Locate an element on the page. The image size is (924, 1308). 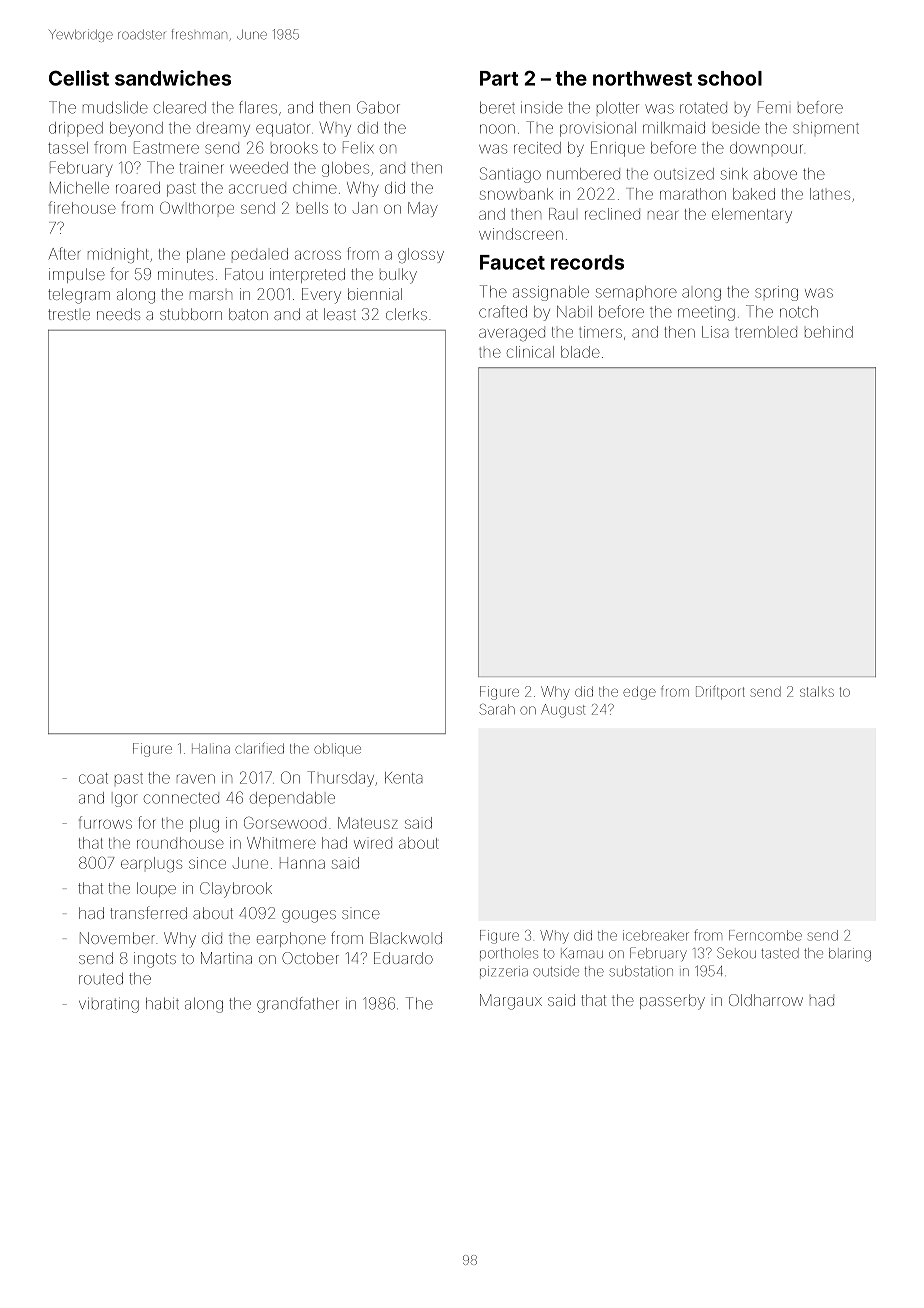
Driftport is located at coordinates (720, 692).
